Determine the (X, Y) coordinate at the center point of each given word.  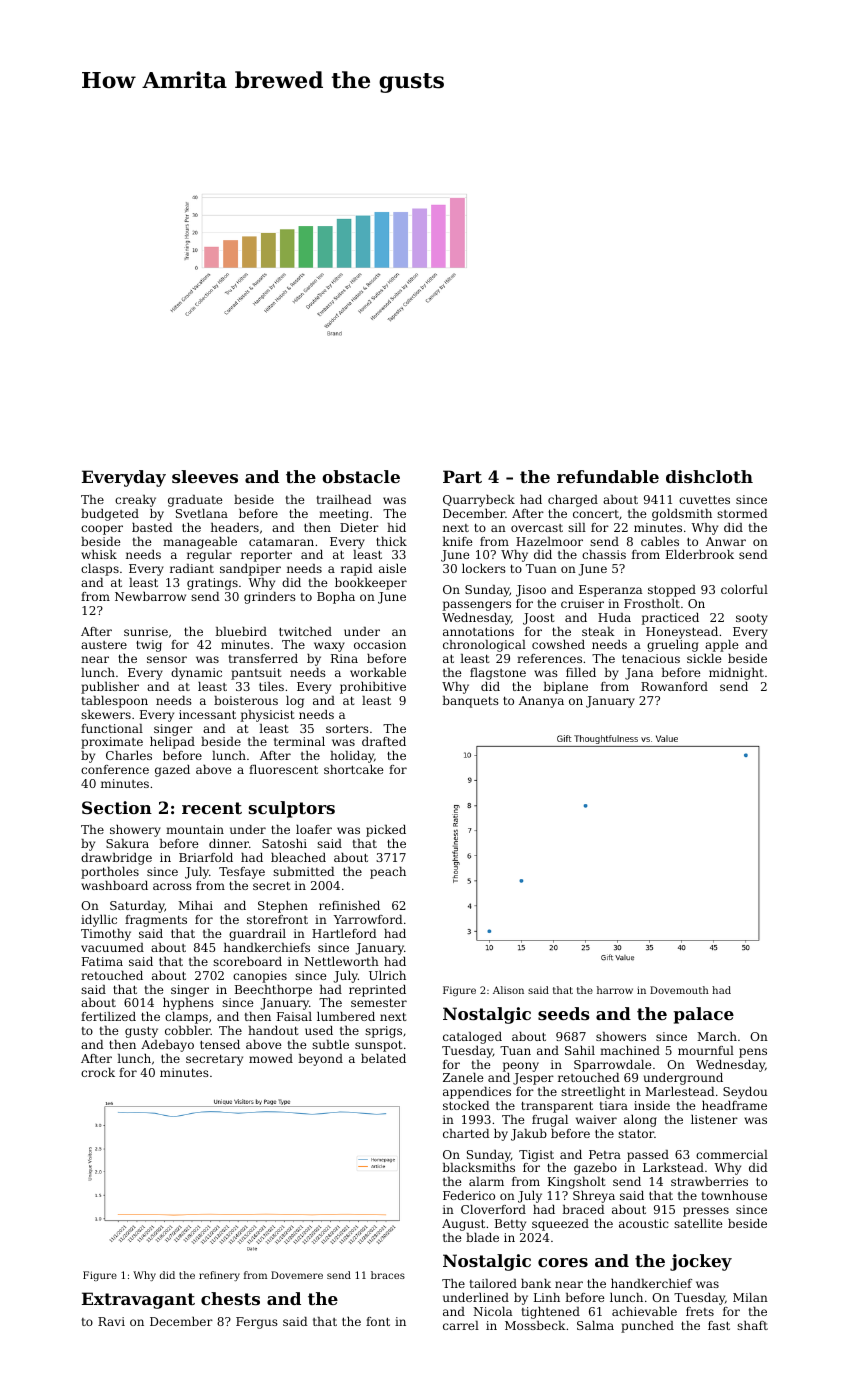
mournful (706, 1050)
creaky (135, 501)
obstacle (361, 476)
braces (388, 1275)
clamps (186, 1018)
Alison (508, 990)
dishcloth (709, 476)
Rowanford (674, 686)
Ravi (111, 1321)
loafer (314, 829)
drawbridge (116, 859)
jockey (701, 1262)
